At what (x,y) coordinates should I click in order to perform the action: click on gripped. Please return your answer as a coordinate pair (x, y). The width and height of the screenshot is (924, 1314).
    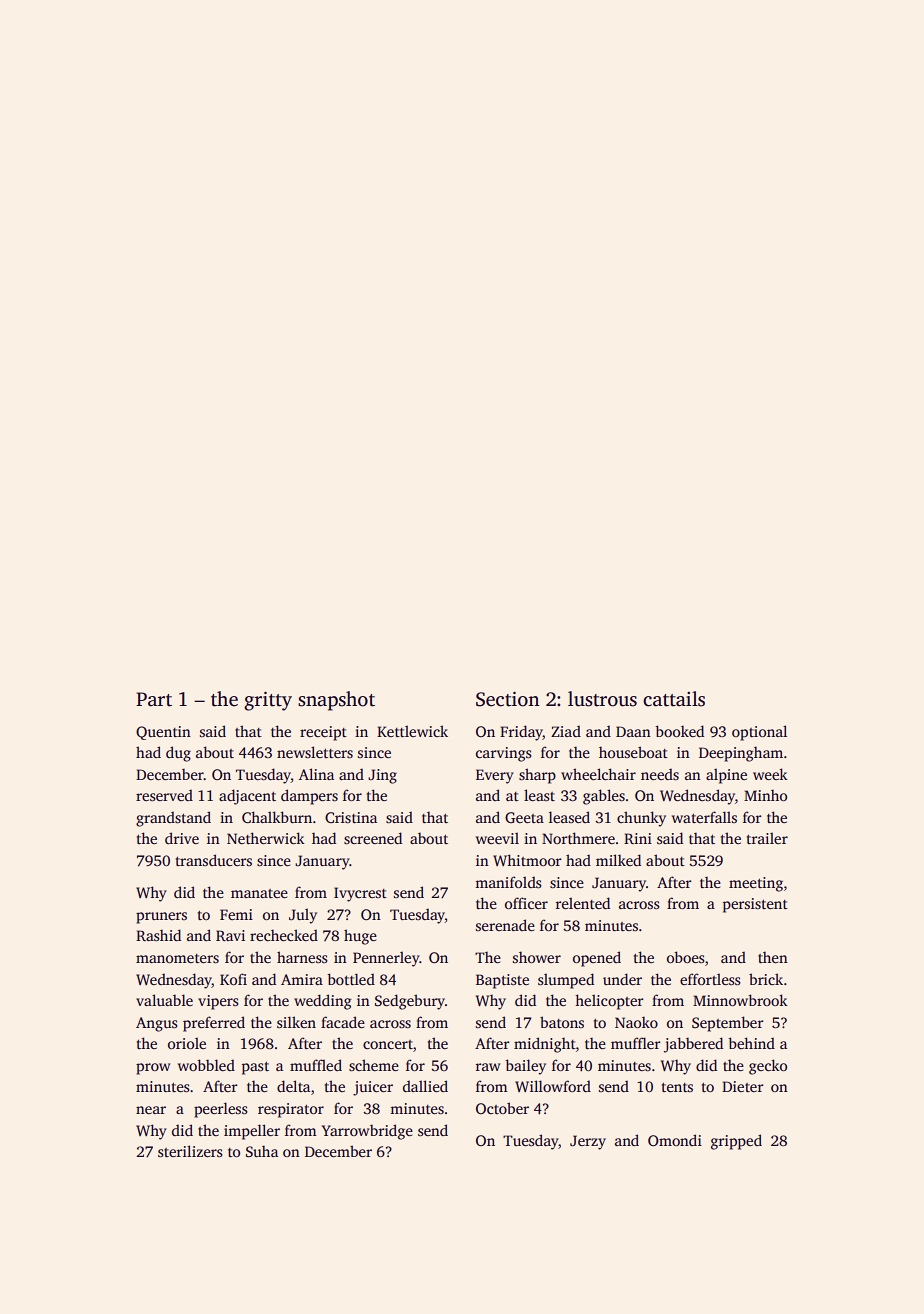
    Looking at the image, I should click on (736, 1142).
